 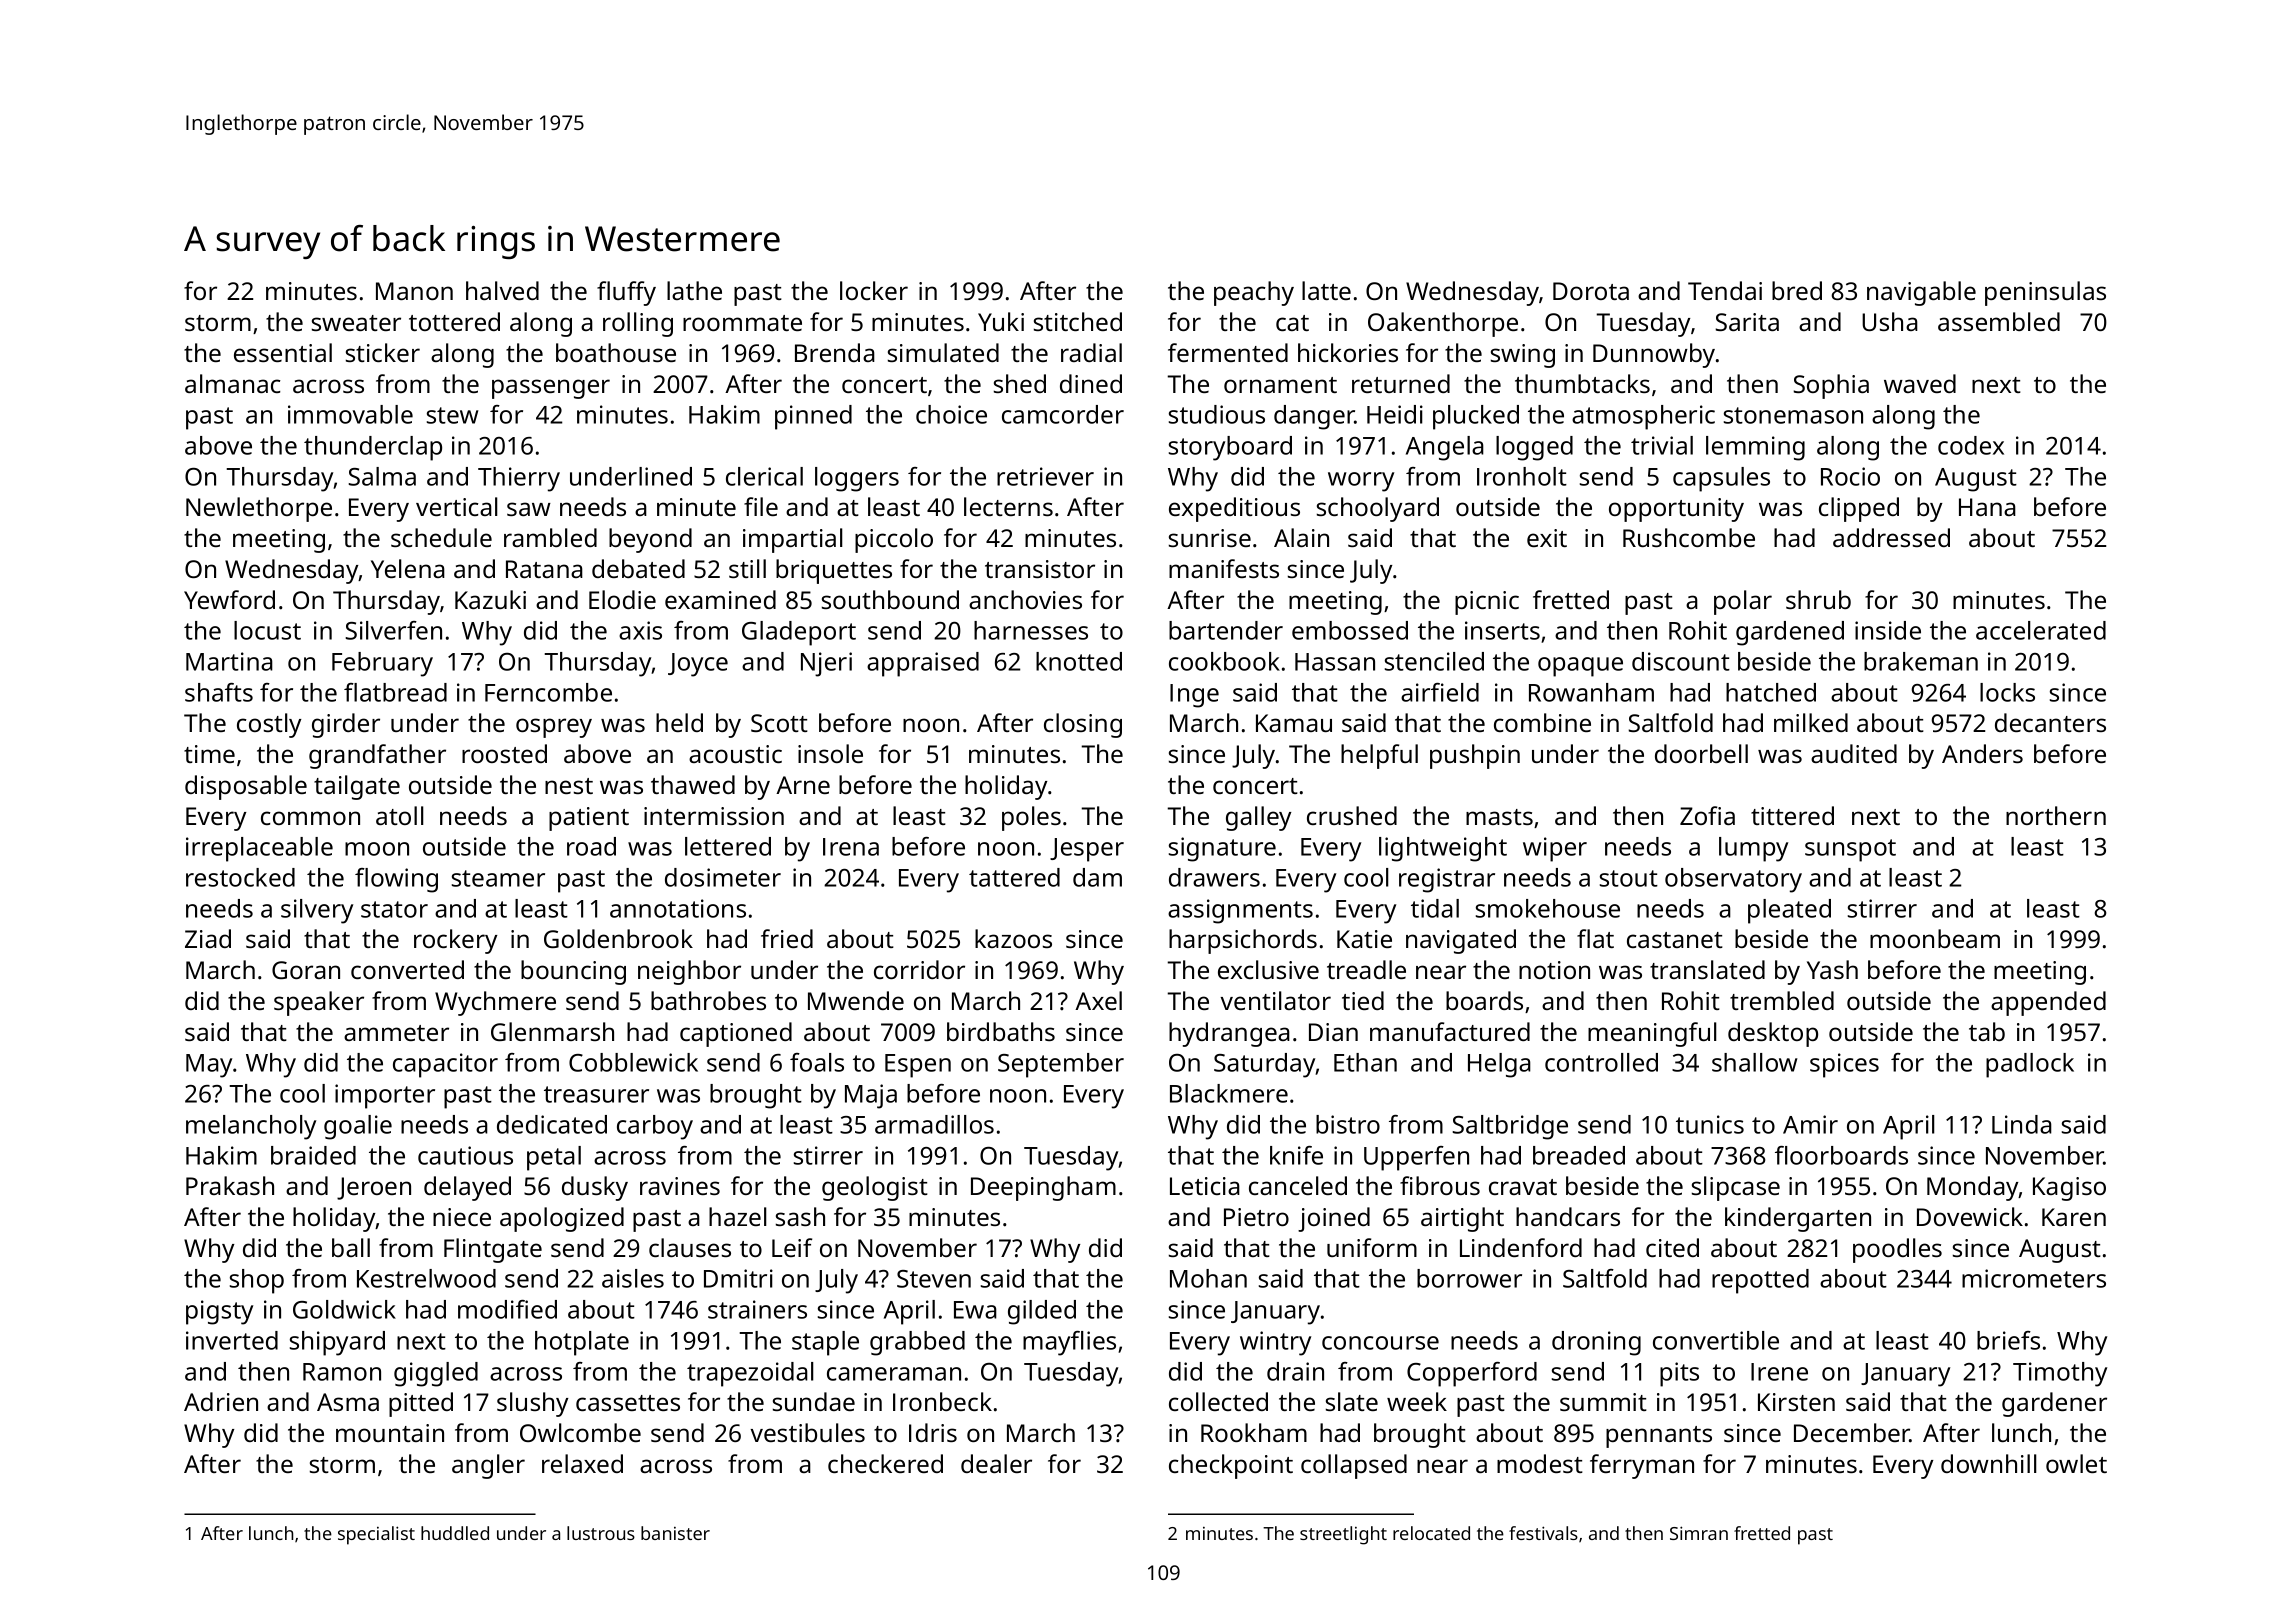 I want to click on simulated, so click(x=943, y=352).
